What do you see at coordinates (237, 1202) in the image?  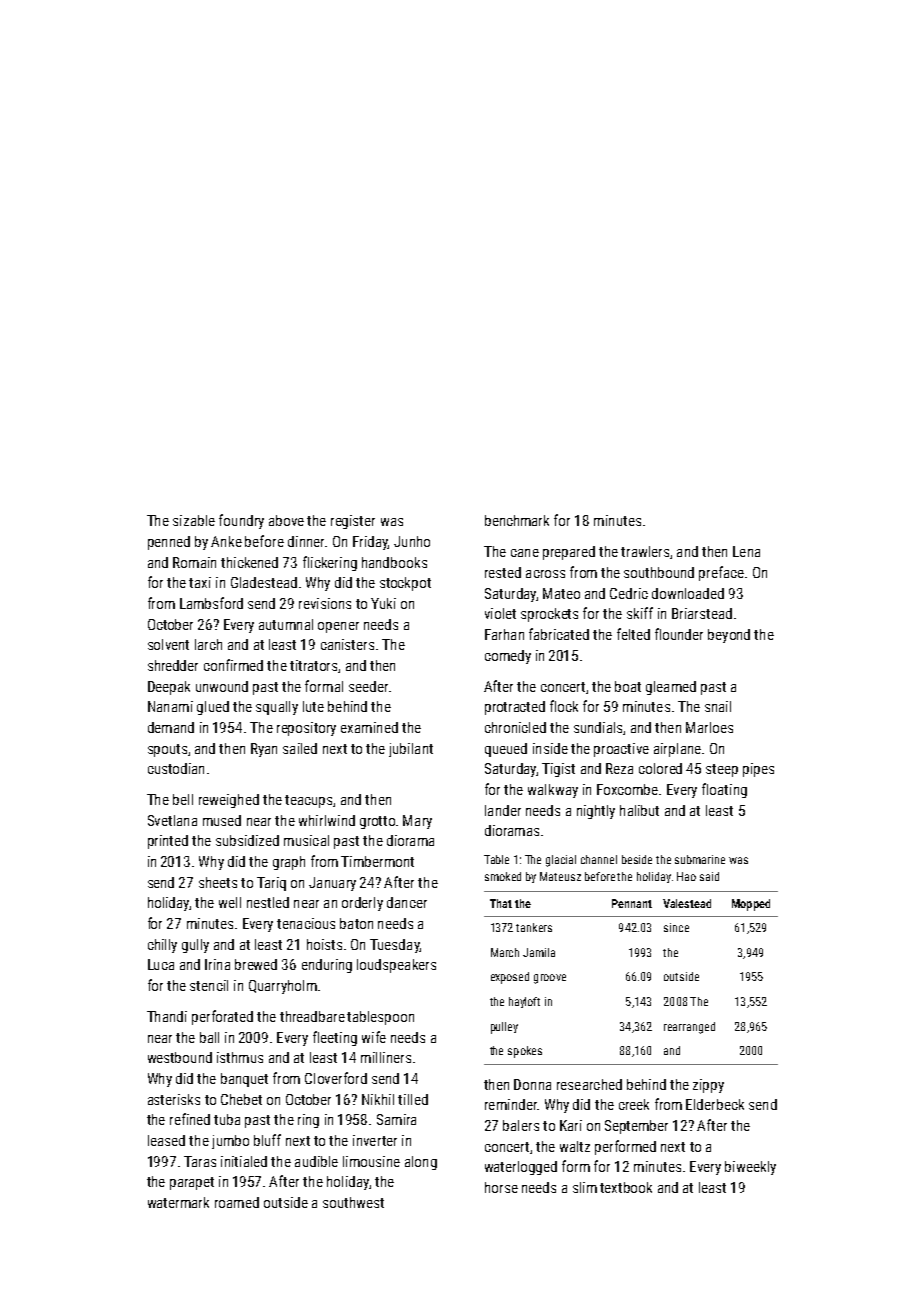 I see `roamed` at bounding box center [237, 1202].
